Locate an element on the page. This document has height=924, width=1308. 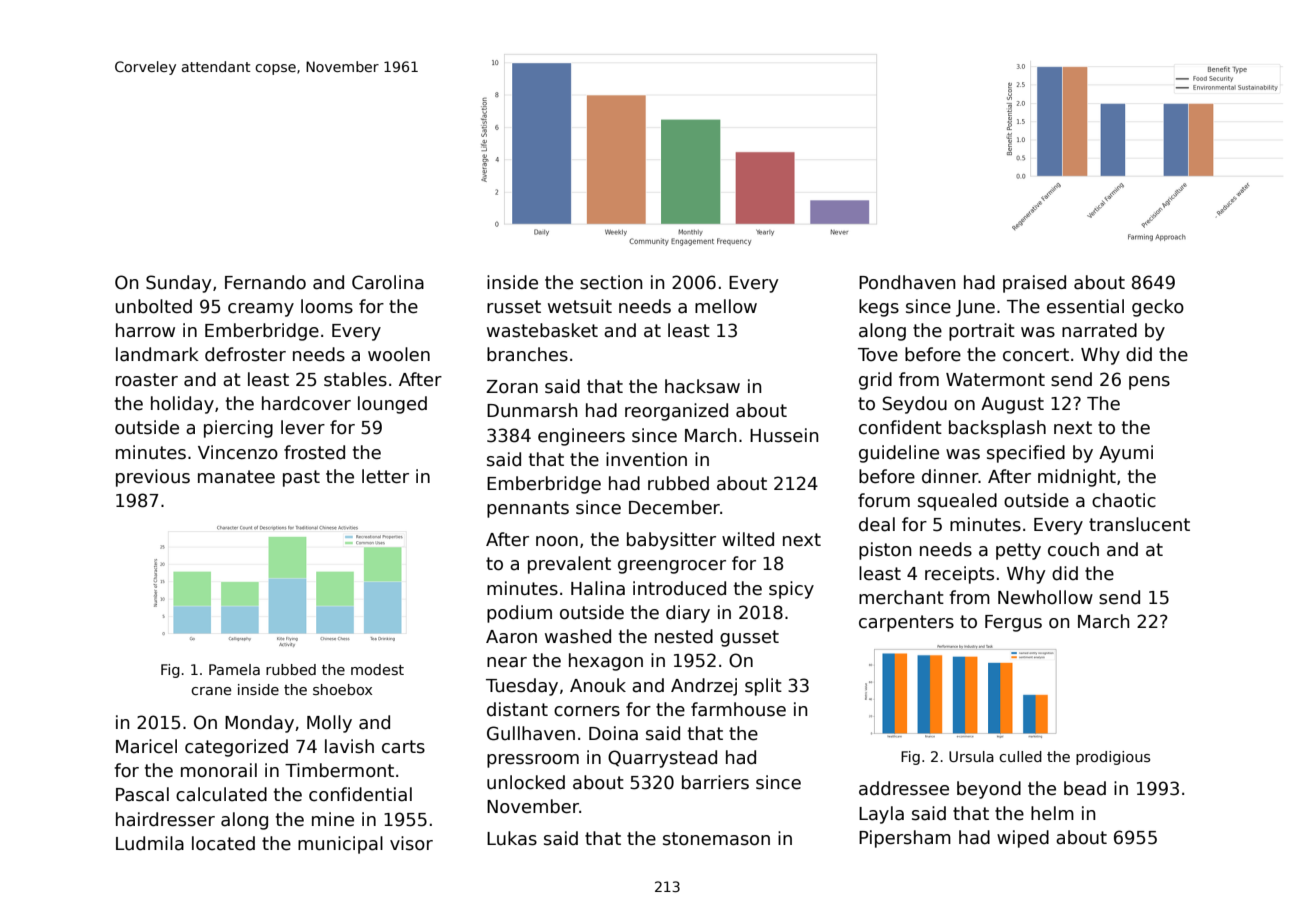
stonemason is located at coordinates (716, 839).
